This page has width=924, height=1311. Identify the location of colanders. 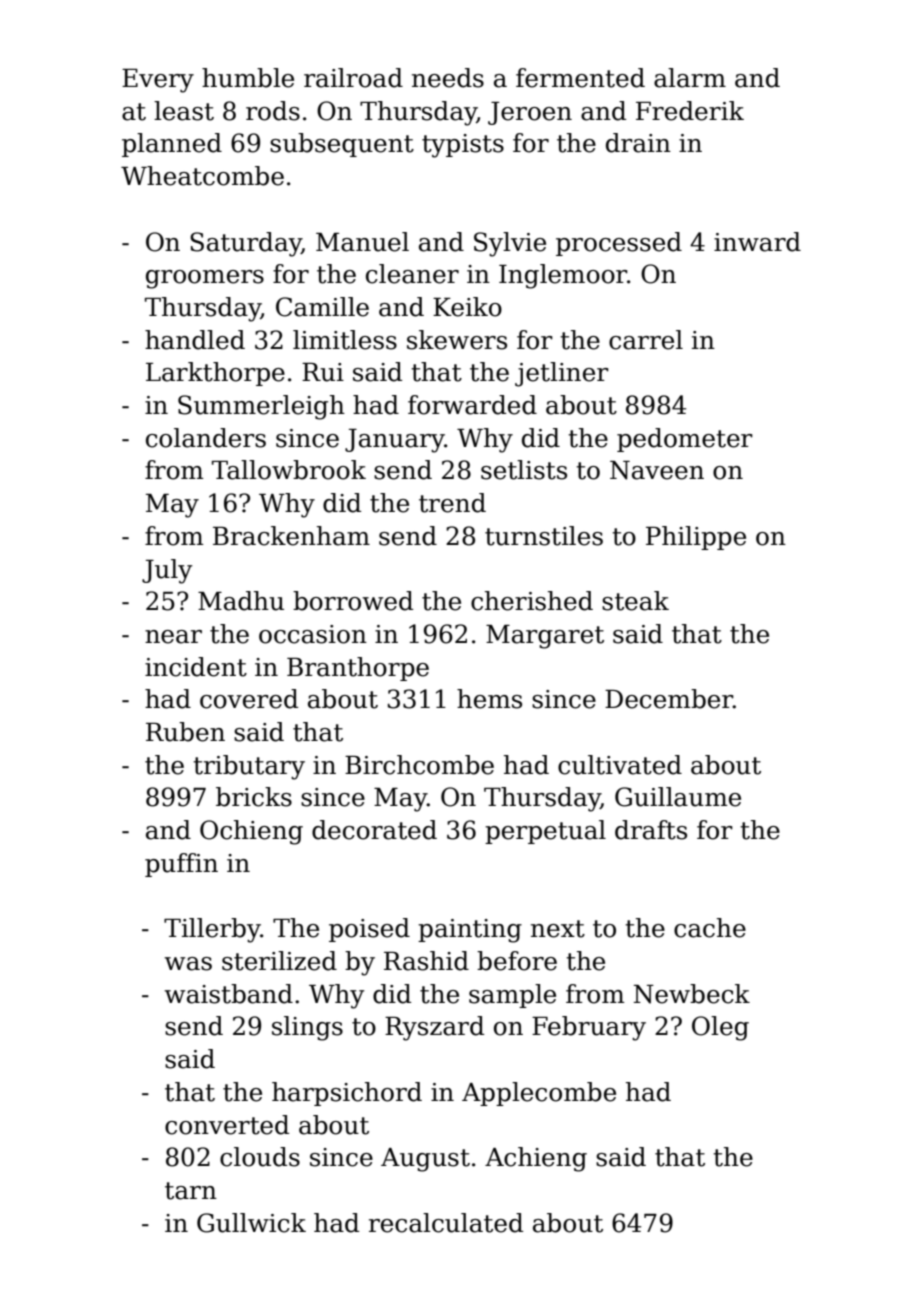
(206, 438).
